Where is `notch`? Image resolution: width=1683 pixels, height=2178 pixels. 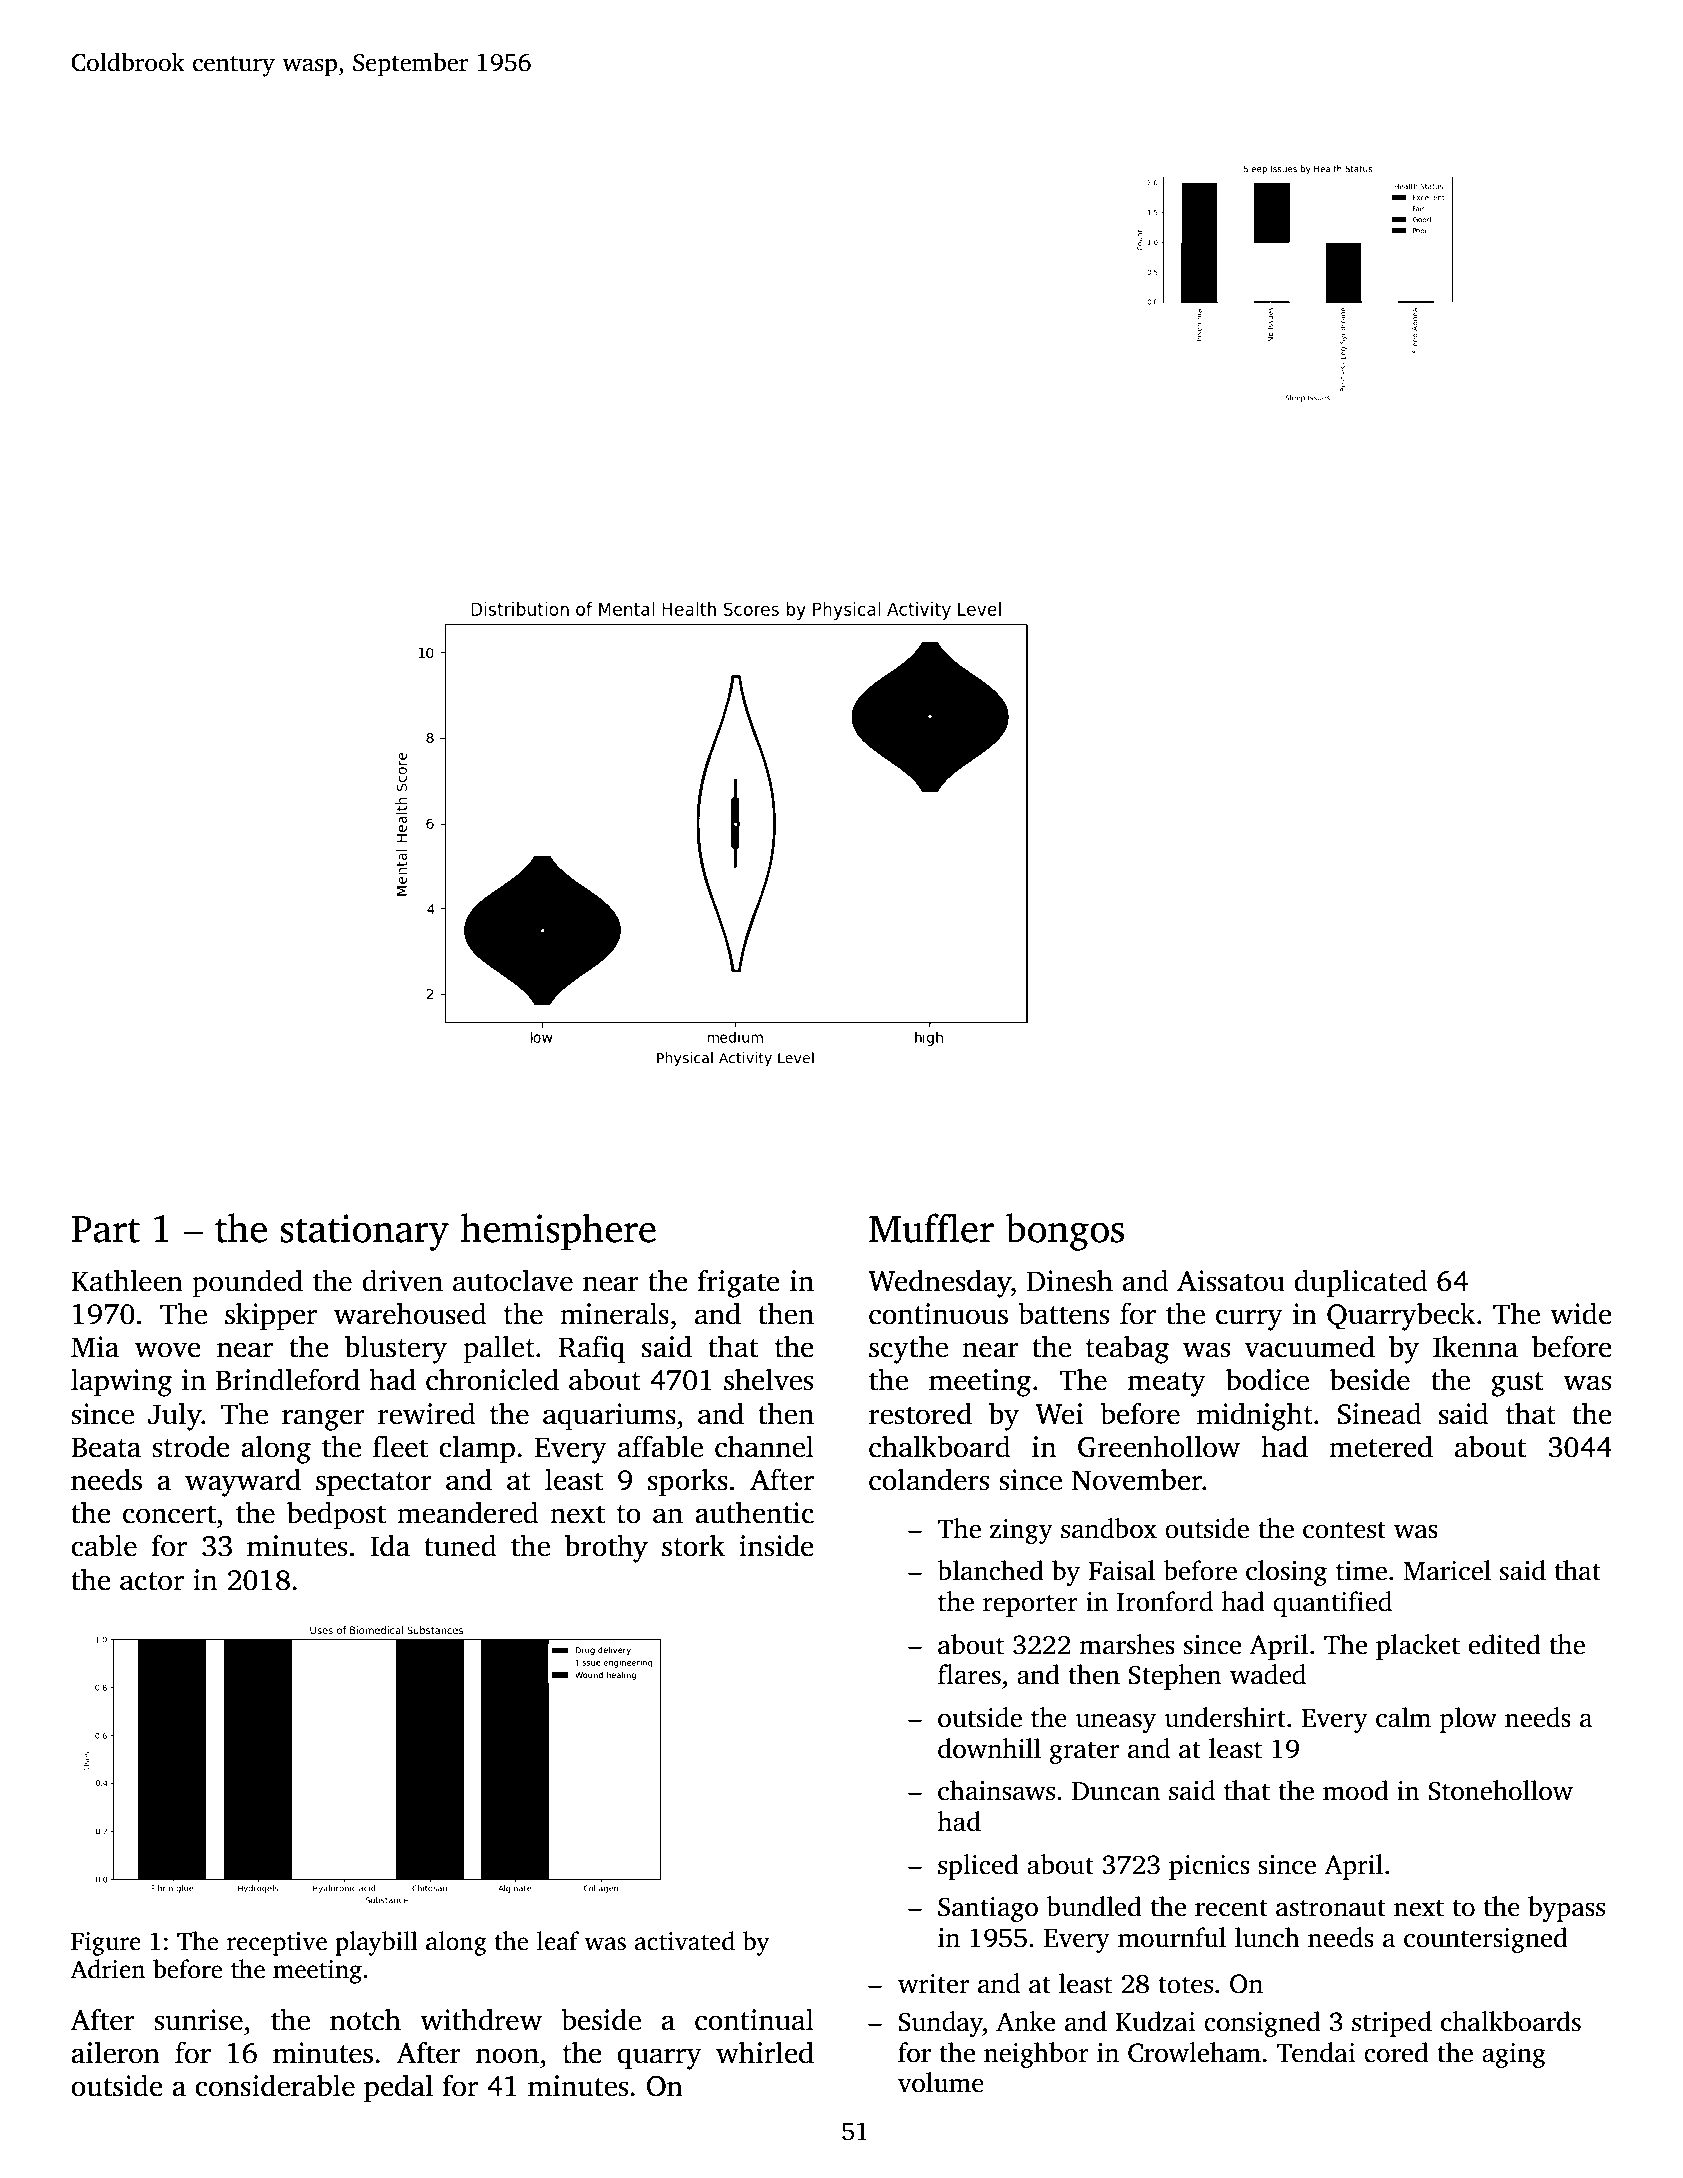
notch is located at coordinates (365, 2019).
